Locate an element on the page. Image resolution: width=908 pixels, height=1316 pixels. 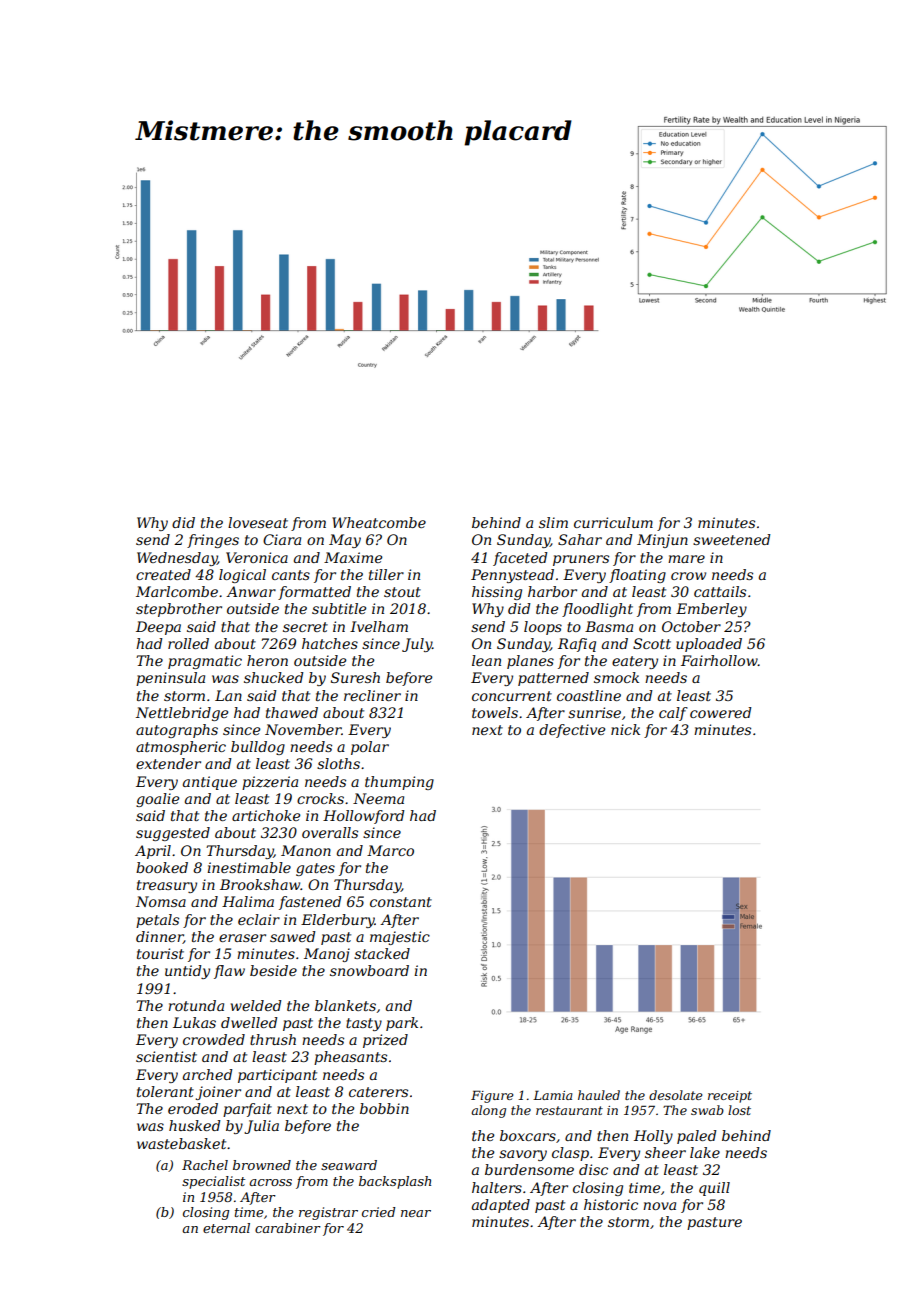
participant is located at coordinates (277, 1076).
